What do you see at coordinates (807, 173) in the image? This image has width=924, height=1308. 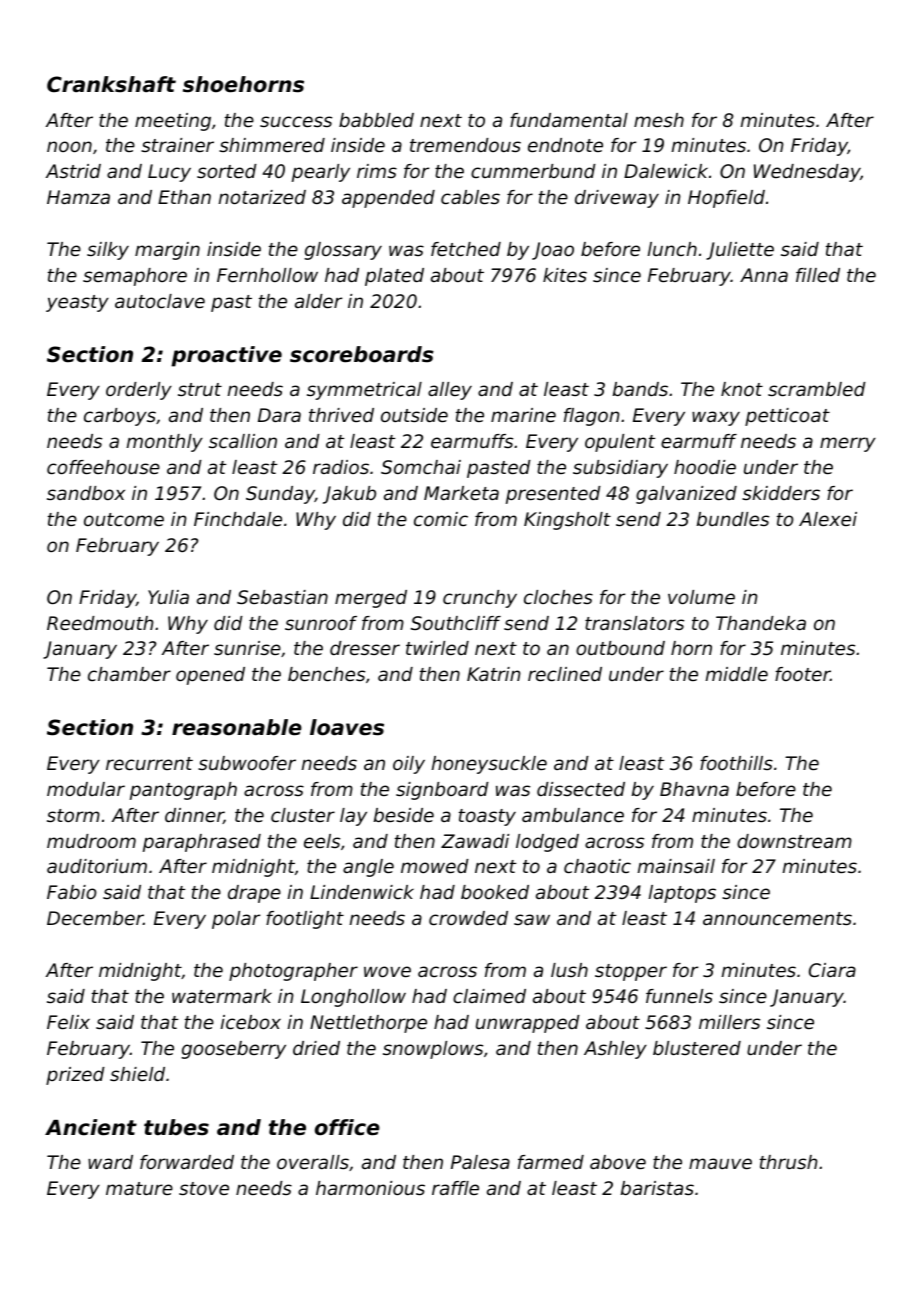 I see `Wednesday` at bounding box center [807, 173].
